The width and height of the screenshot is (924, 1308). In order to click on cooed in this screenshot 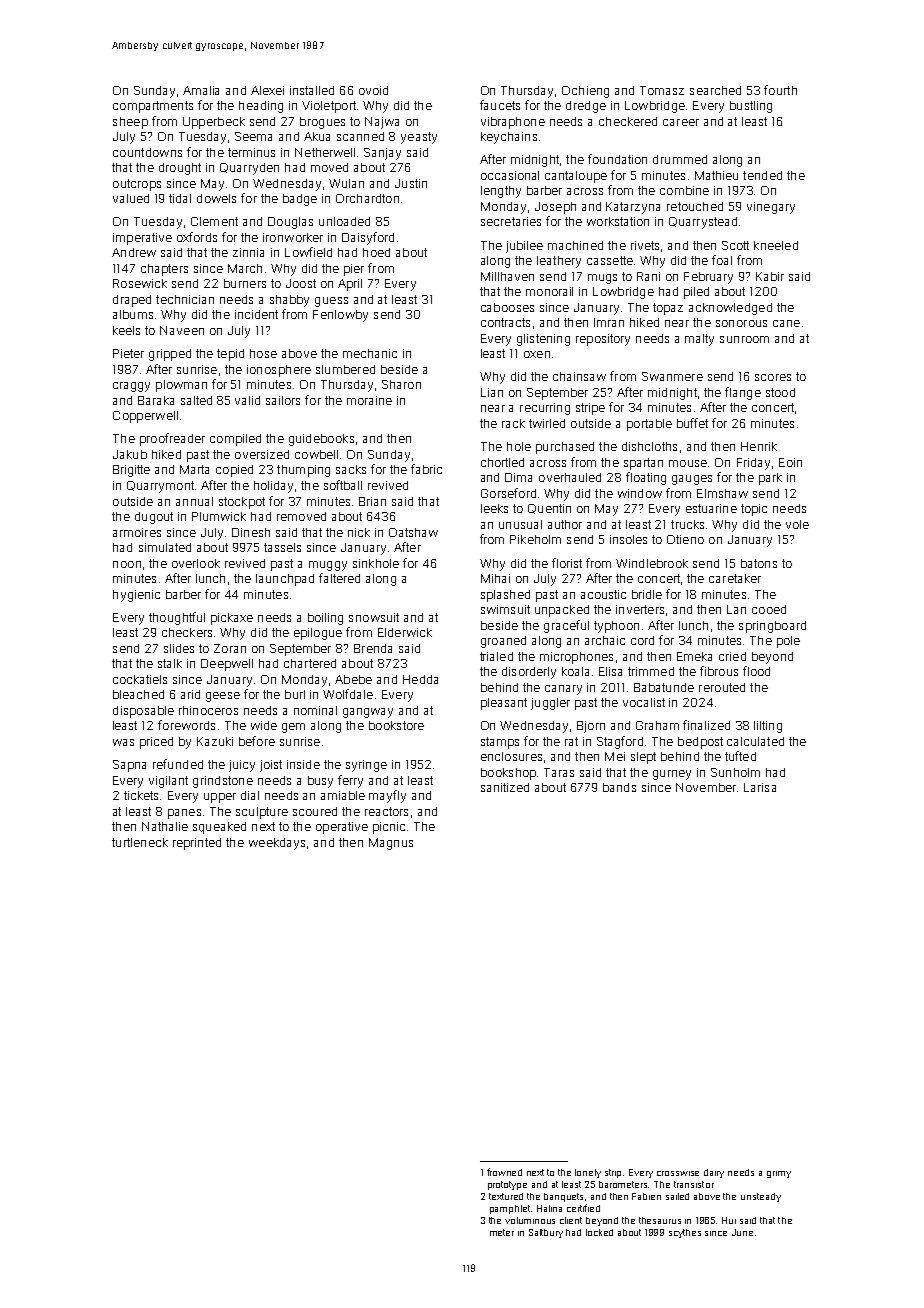, I will do `click(769, 609)`.
